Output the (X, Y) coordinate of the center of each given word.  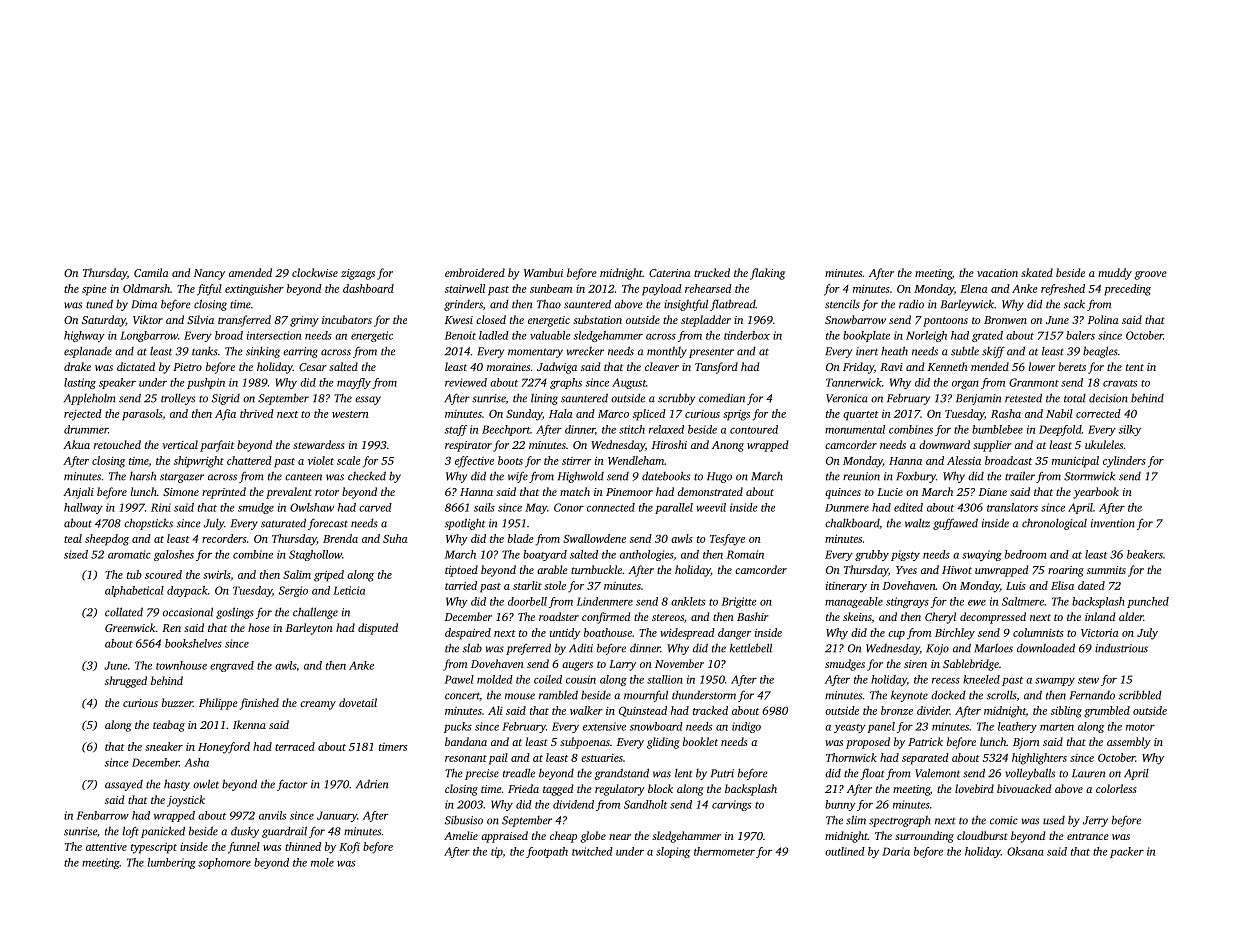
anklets (688, 601)
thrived (257, 413)
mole (322, 862)
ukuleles (1104, 444)
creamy (318, 705)
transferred (244, 321)
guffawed (955, 524)
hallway (83, 508)
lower (1042, 366)
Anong (728, 446)
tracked (710, 710)
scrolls (1001, 695)
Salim (297, 574)
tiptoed (461, 571)
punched (1148, 602)
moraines (508, 367)
